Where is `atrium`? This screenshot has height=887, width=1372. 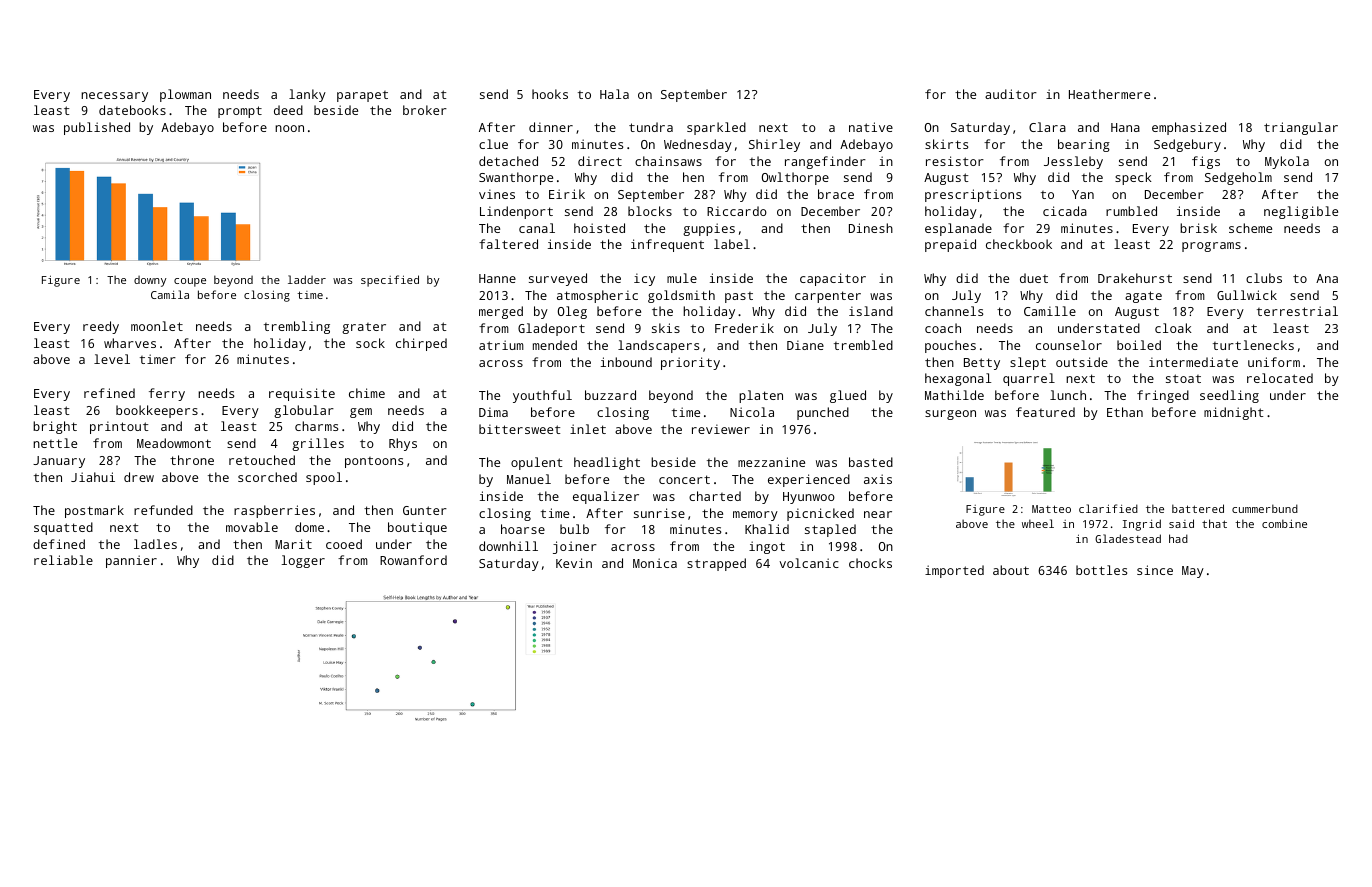
atrium is located at coordinates (501, 345).
